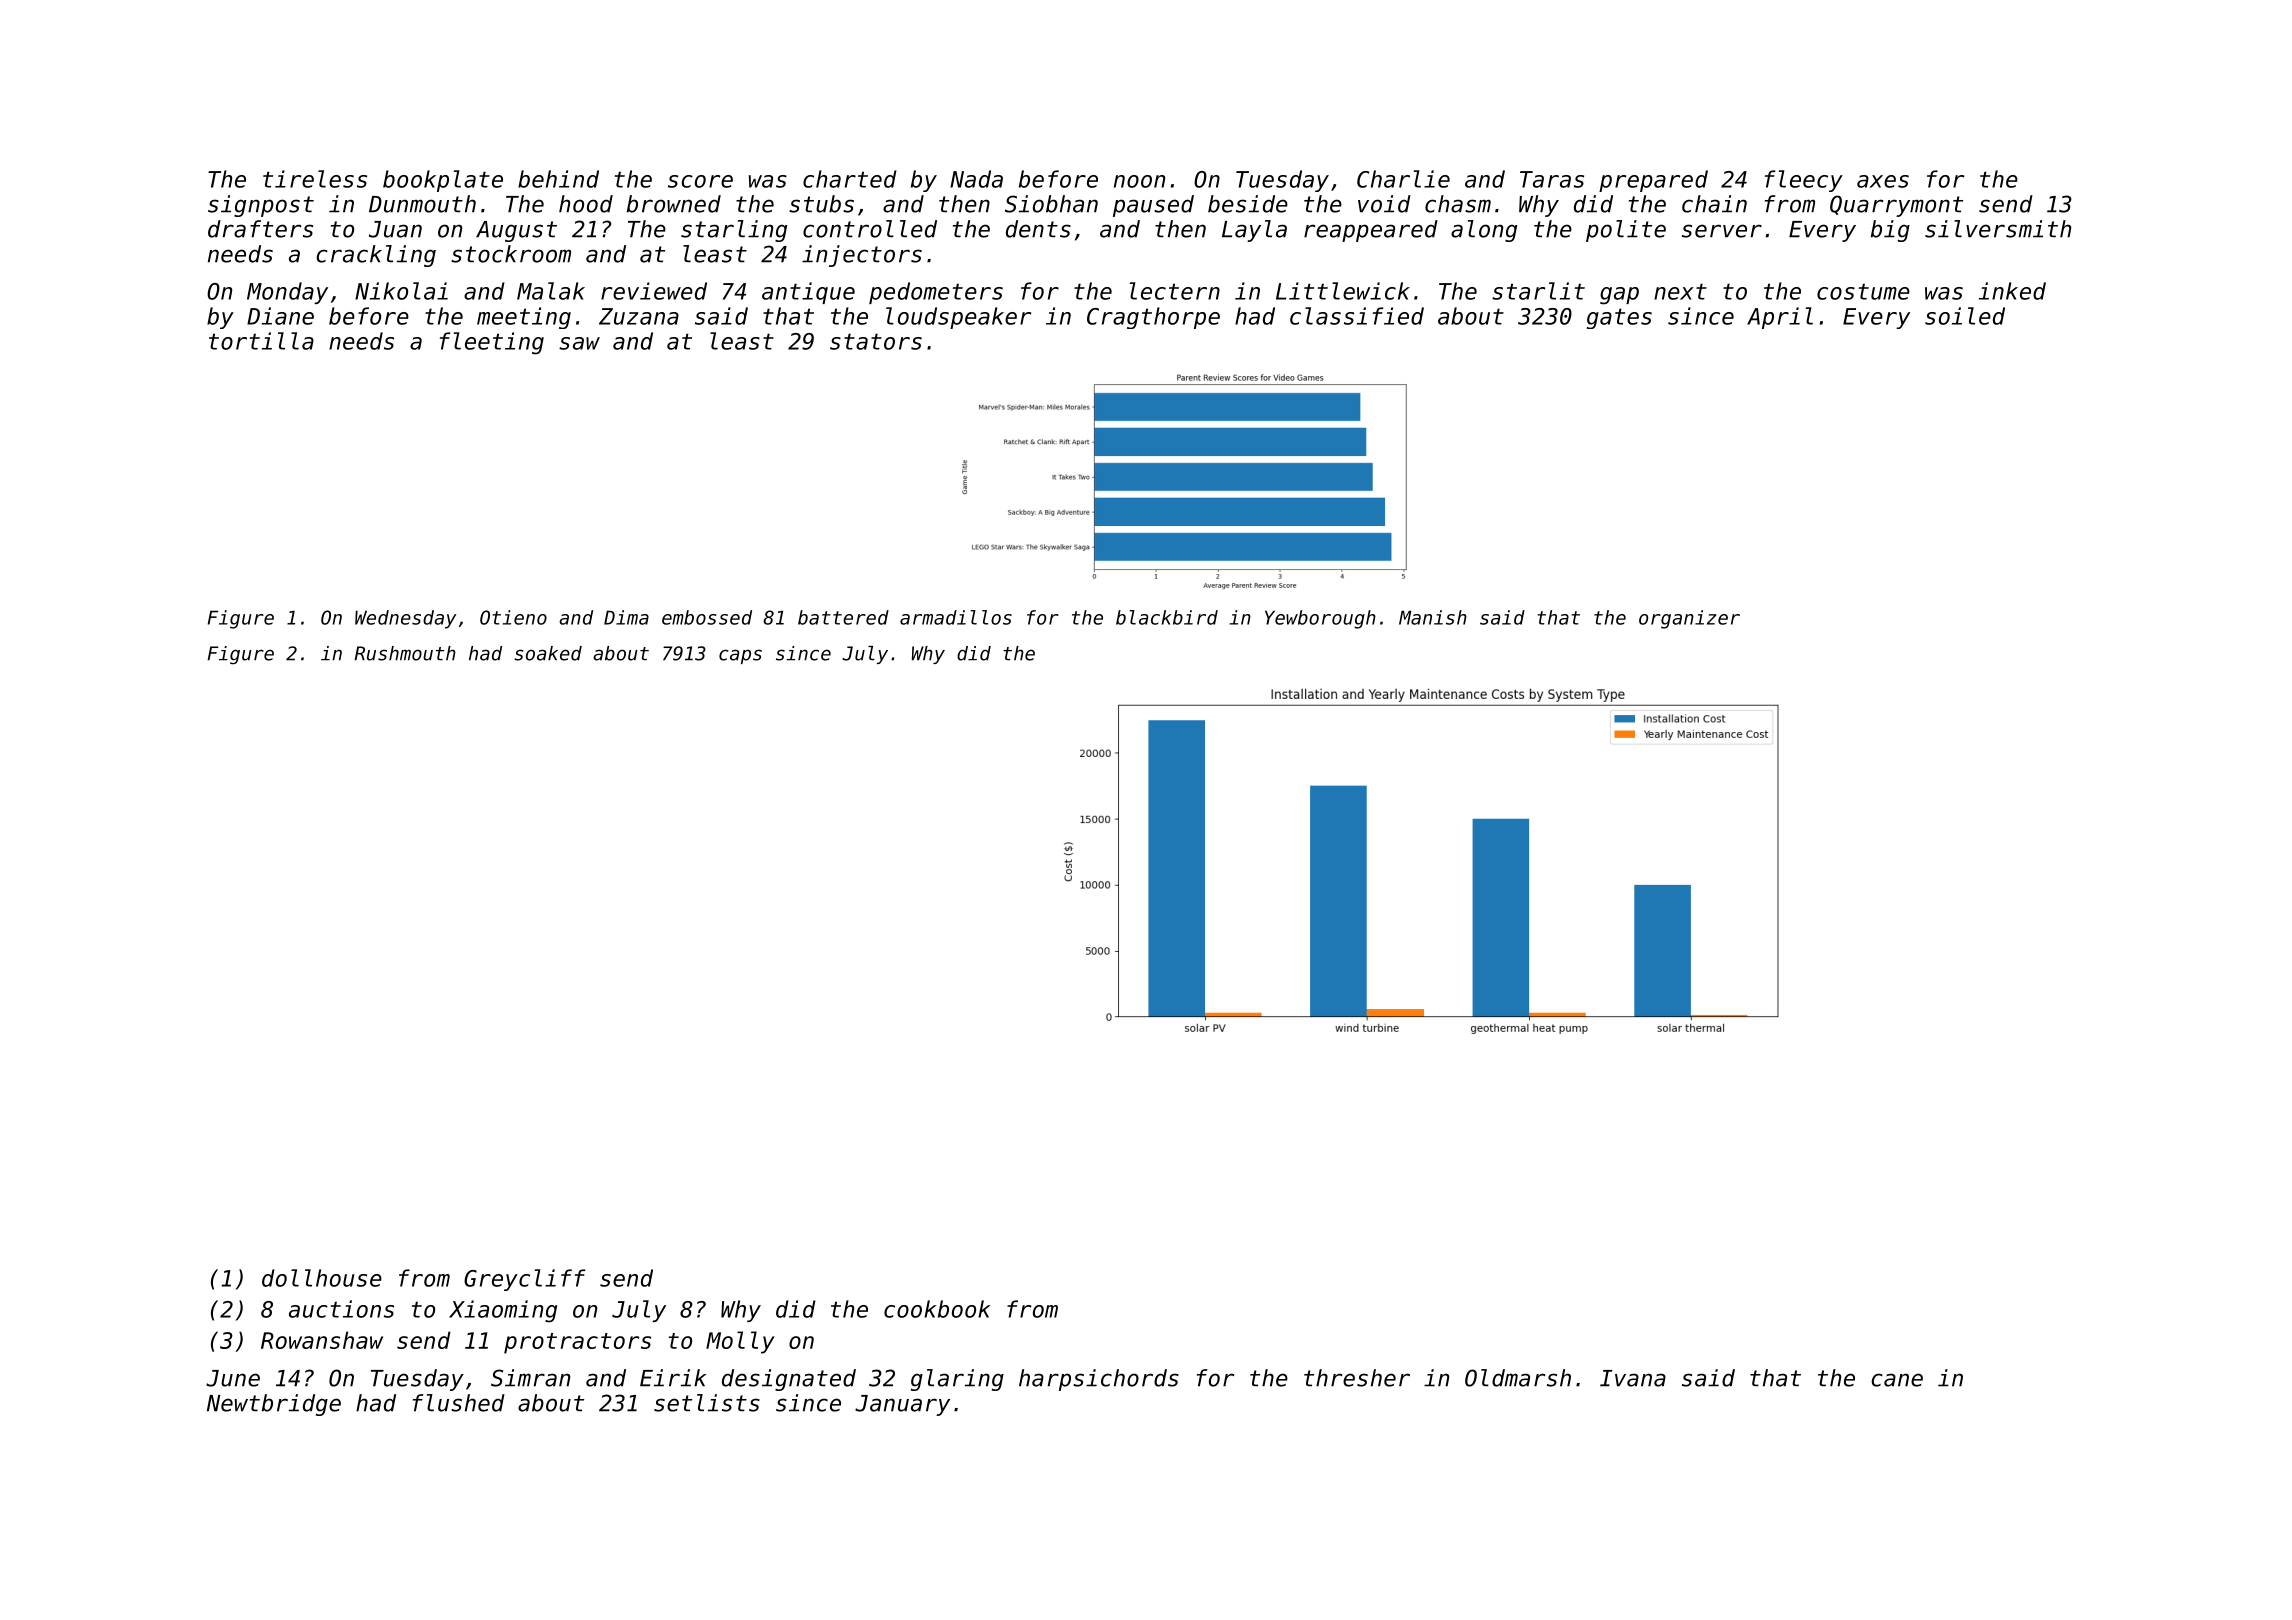  What do you see at coordinates (876, 341) in the screenshot?
I see `stators` at bounding box center [876, 341].
